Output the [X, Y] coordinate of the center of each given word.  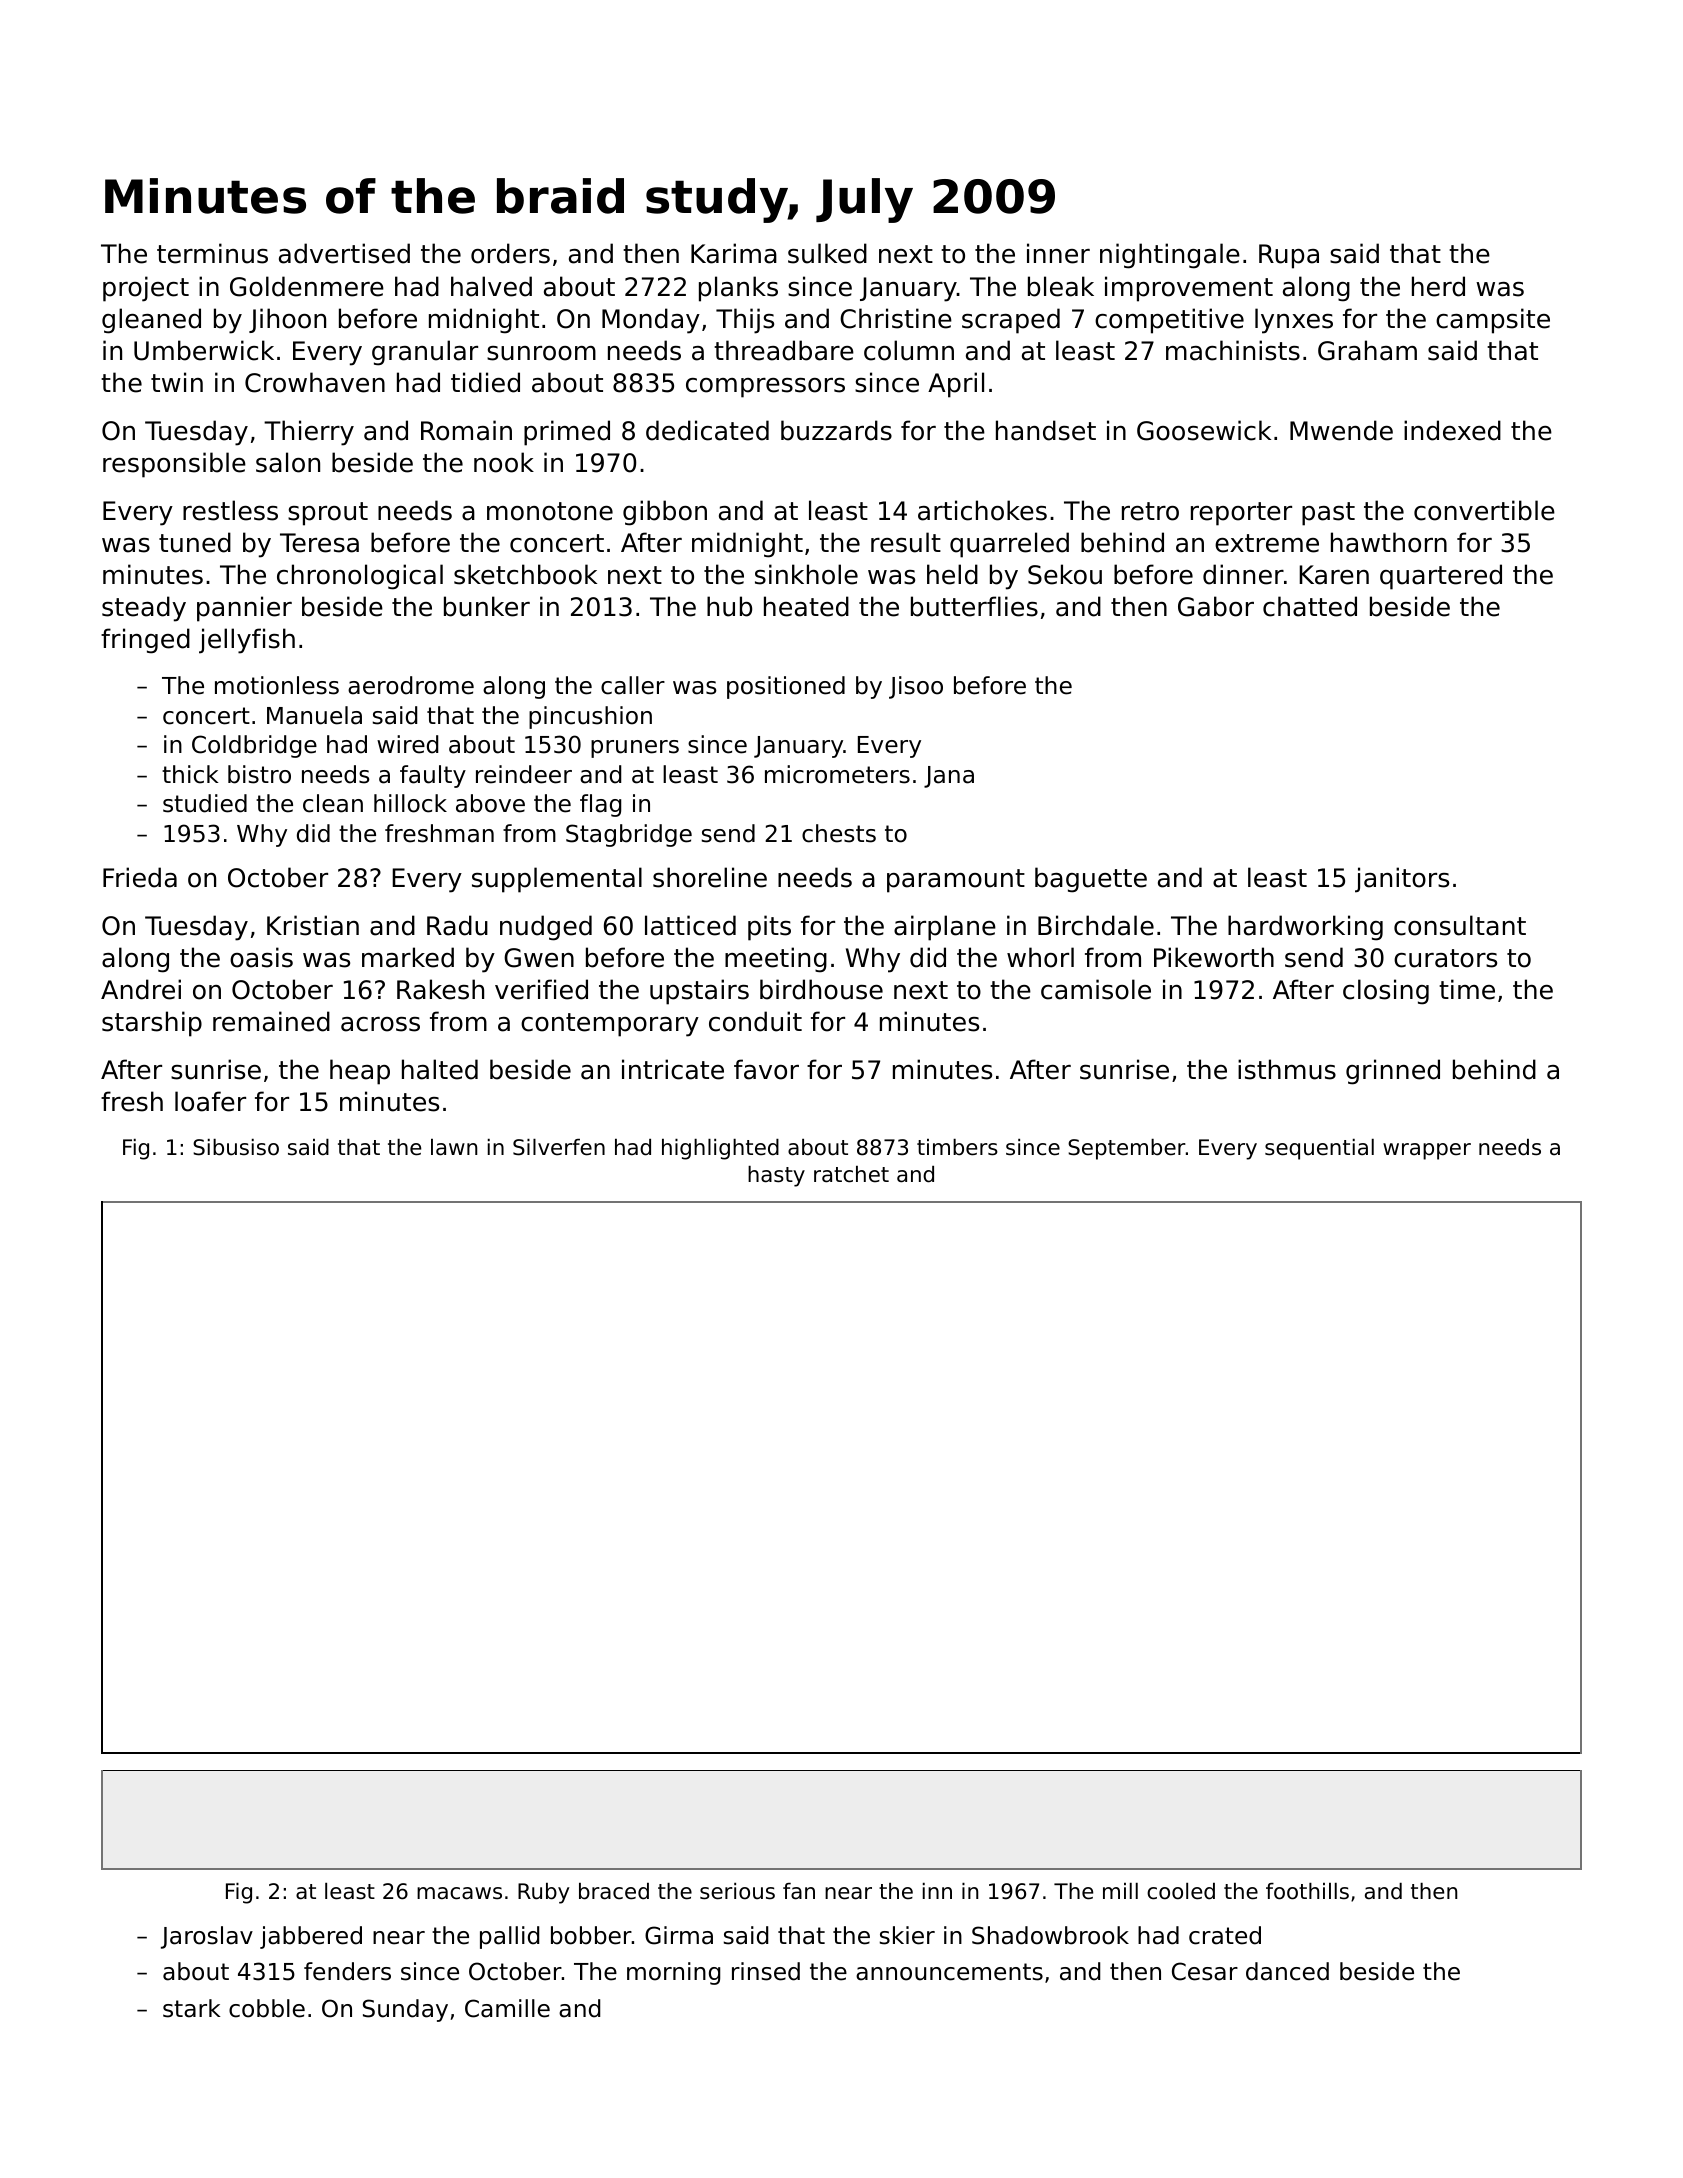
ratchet [851, 1174]
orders [510, 253]
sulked [827, 253]
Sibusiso [236, 1147]
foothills [1307, 1891]
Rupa [1289, 256]
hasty [776, 1176]
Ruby [543, 1893]
